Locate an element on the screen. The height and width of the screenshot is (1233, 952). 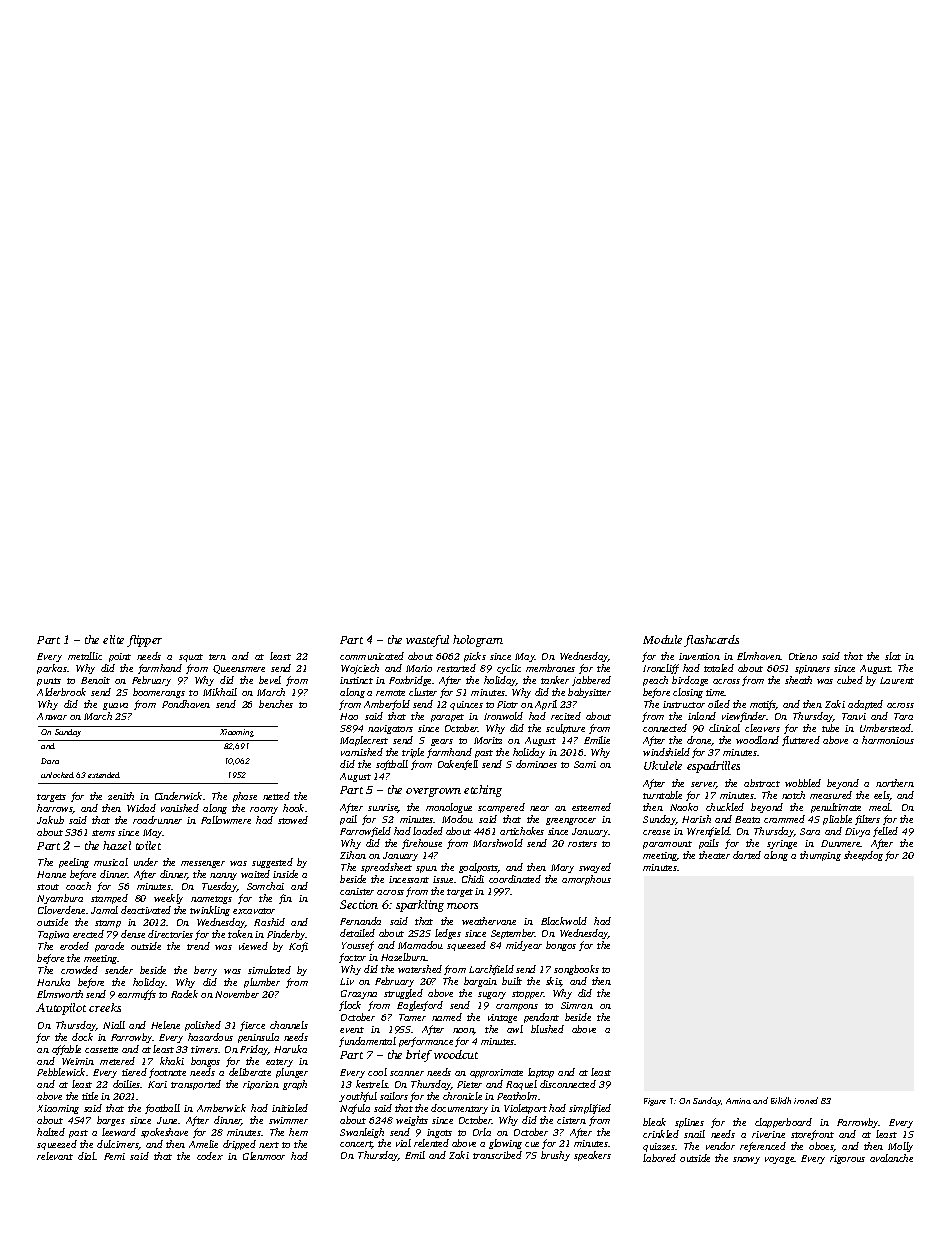
meal is located at coordinates (880, 807).
